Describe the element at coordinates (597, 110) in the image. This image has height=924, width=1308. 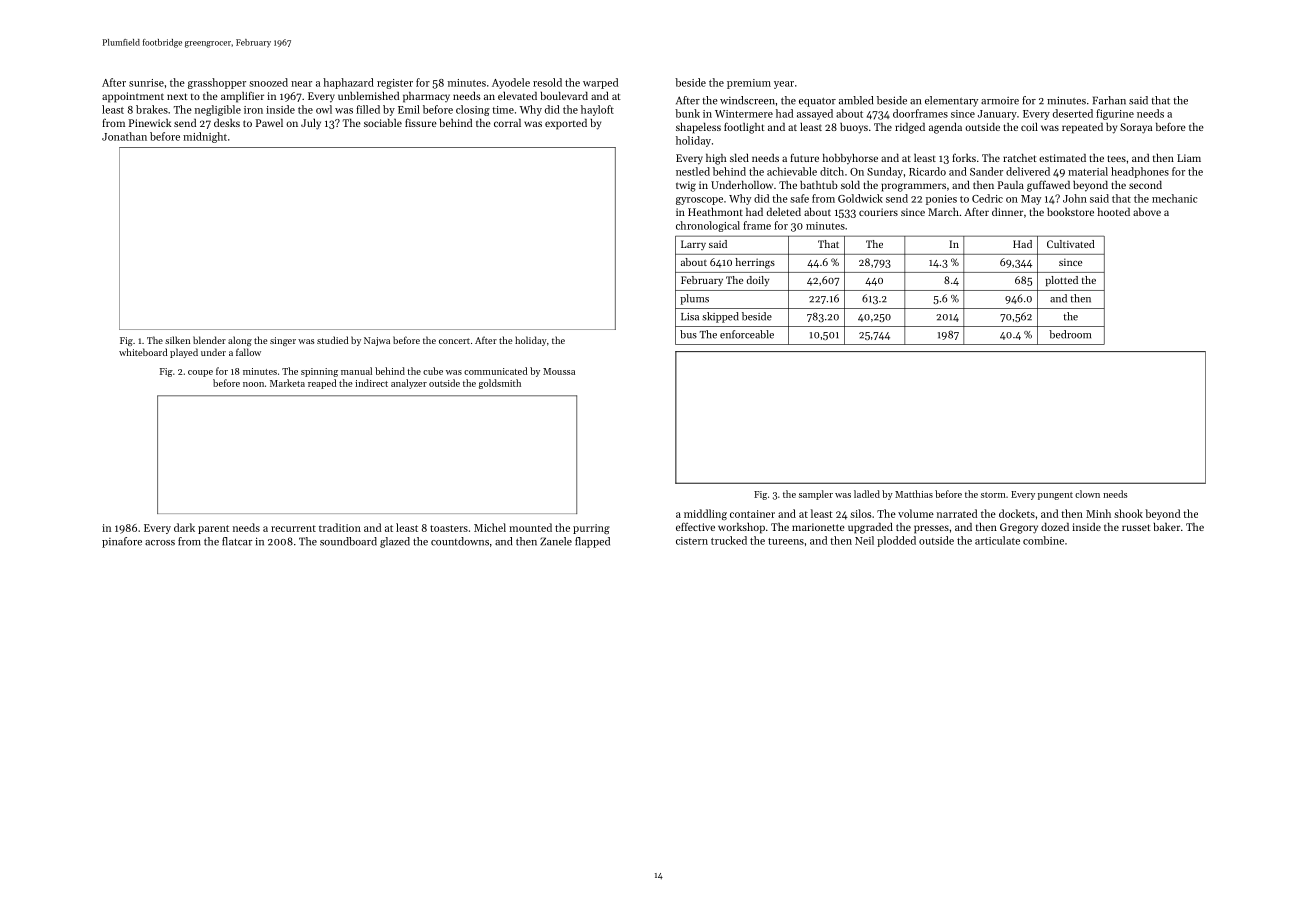
I see `hayloft` at that location.
